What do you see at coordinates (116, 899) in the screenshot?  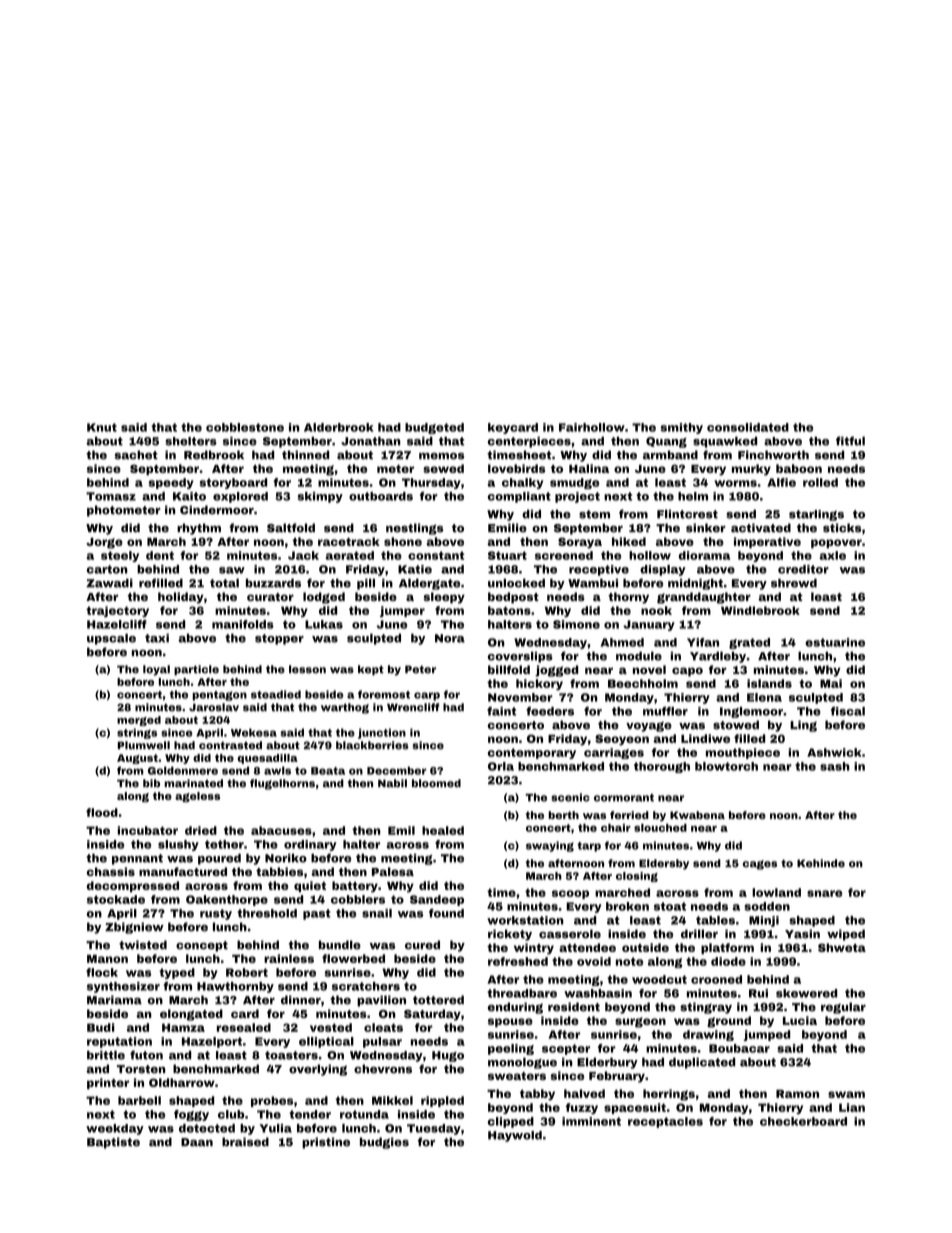 I see `stockade` at bounding box center [116, 899].
